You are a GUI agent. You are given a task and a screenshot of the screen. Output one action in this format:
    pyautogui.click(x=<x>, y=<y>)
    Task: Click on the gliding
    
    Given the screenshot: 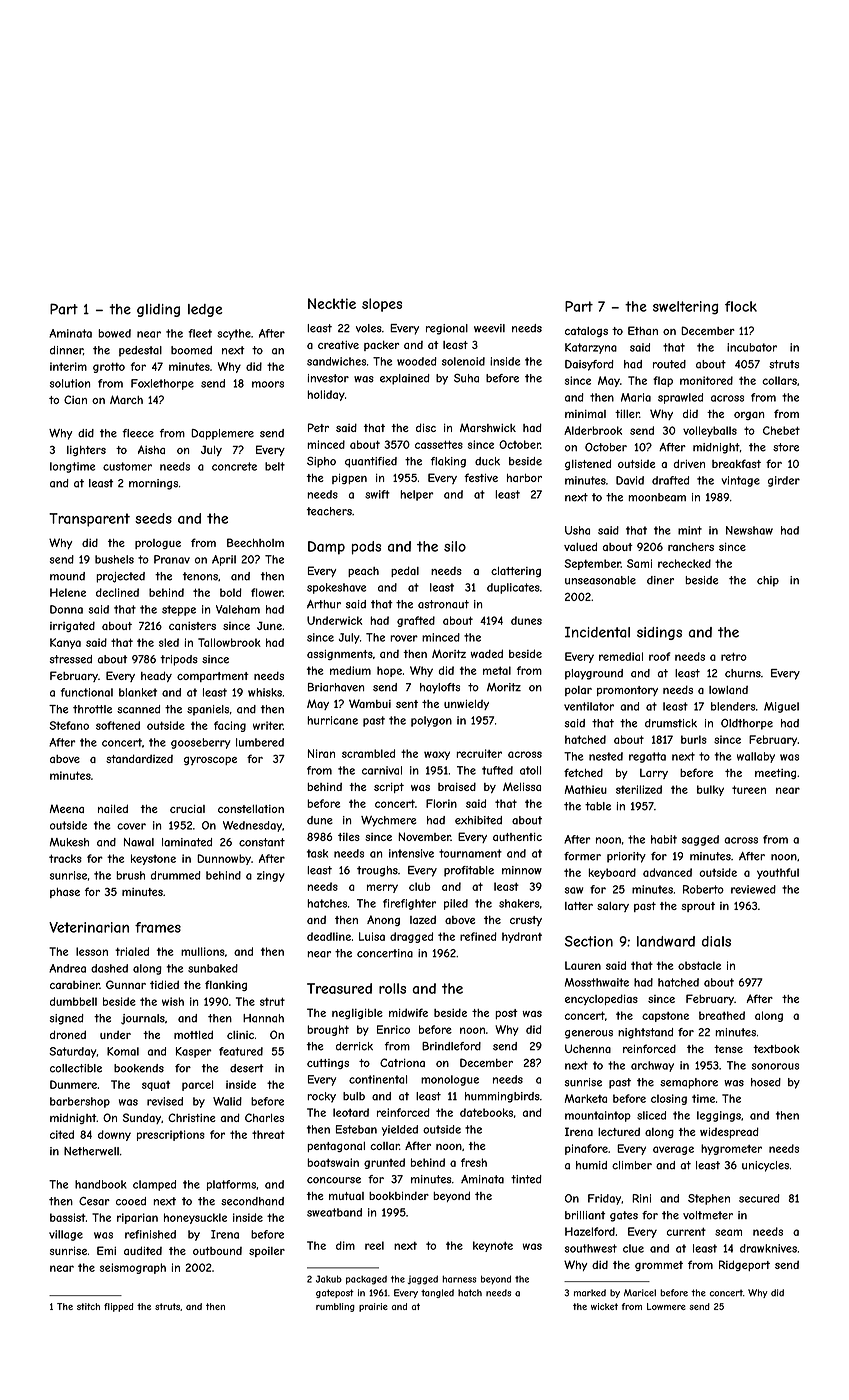 What is the action you would take?
    pyautogui.click(x=158, y=310)
